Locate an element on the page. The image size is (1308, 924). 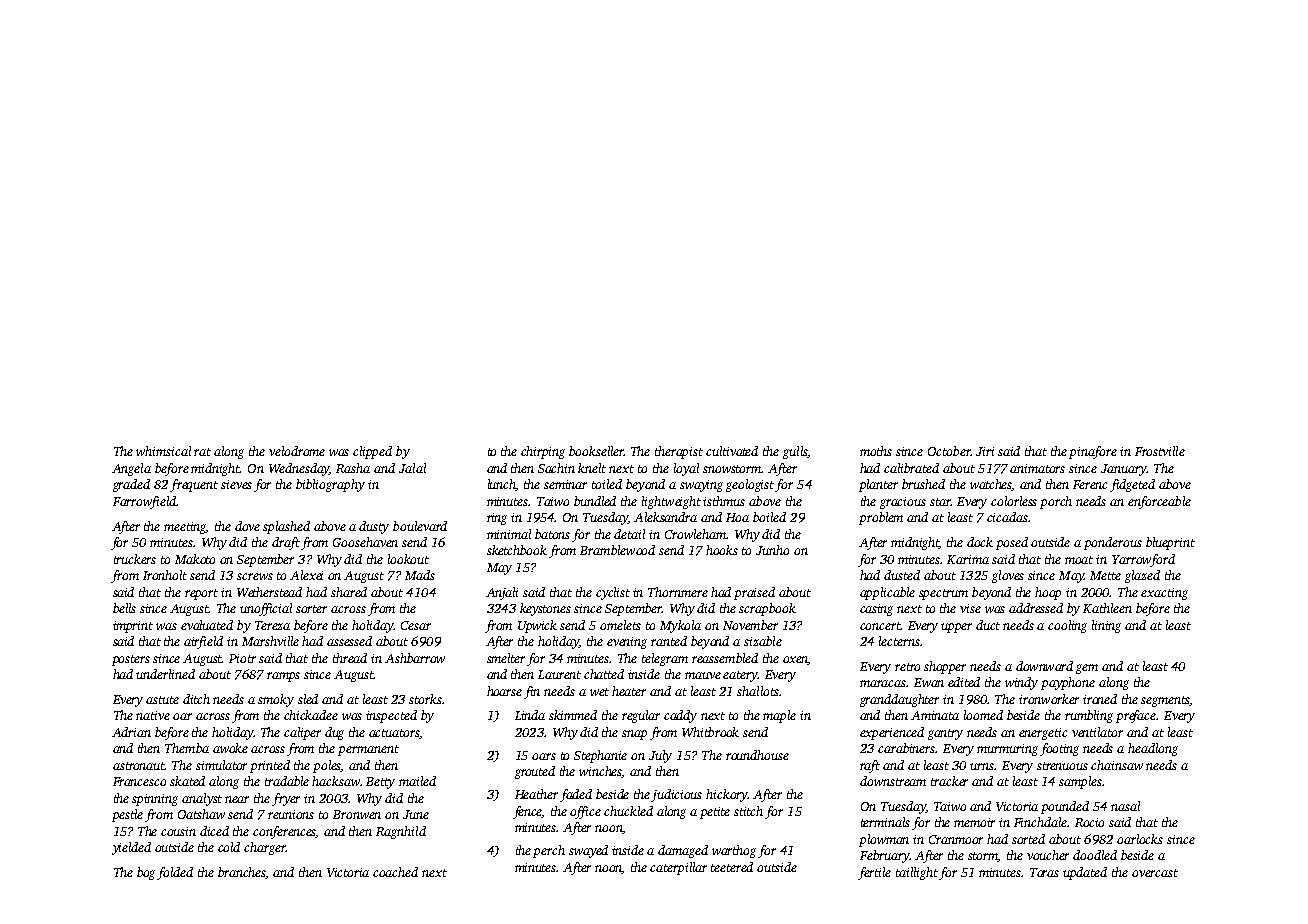
oarlocks is located at coordinates (1140, 839).
